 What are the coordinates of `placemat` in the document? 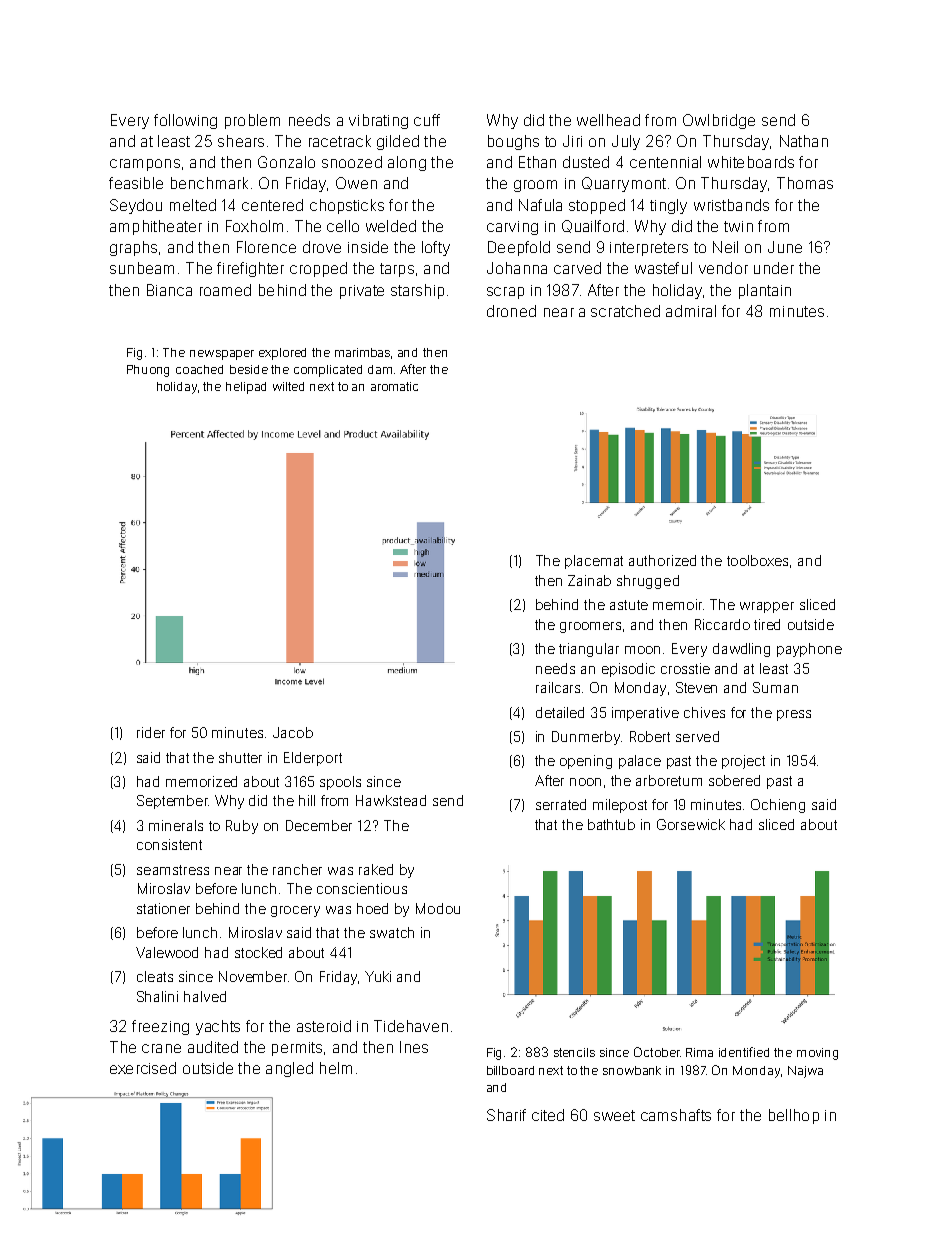 It's located at (594, 562).
